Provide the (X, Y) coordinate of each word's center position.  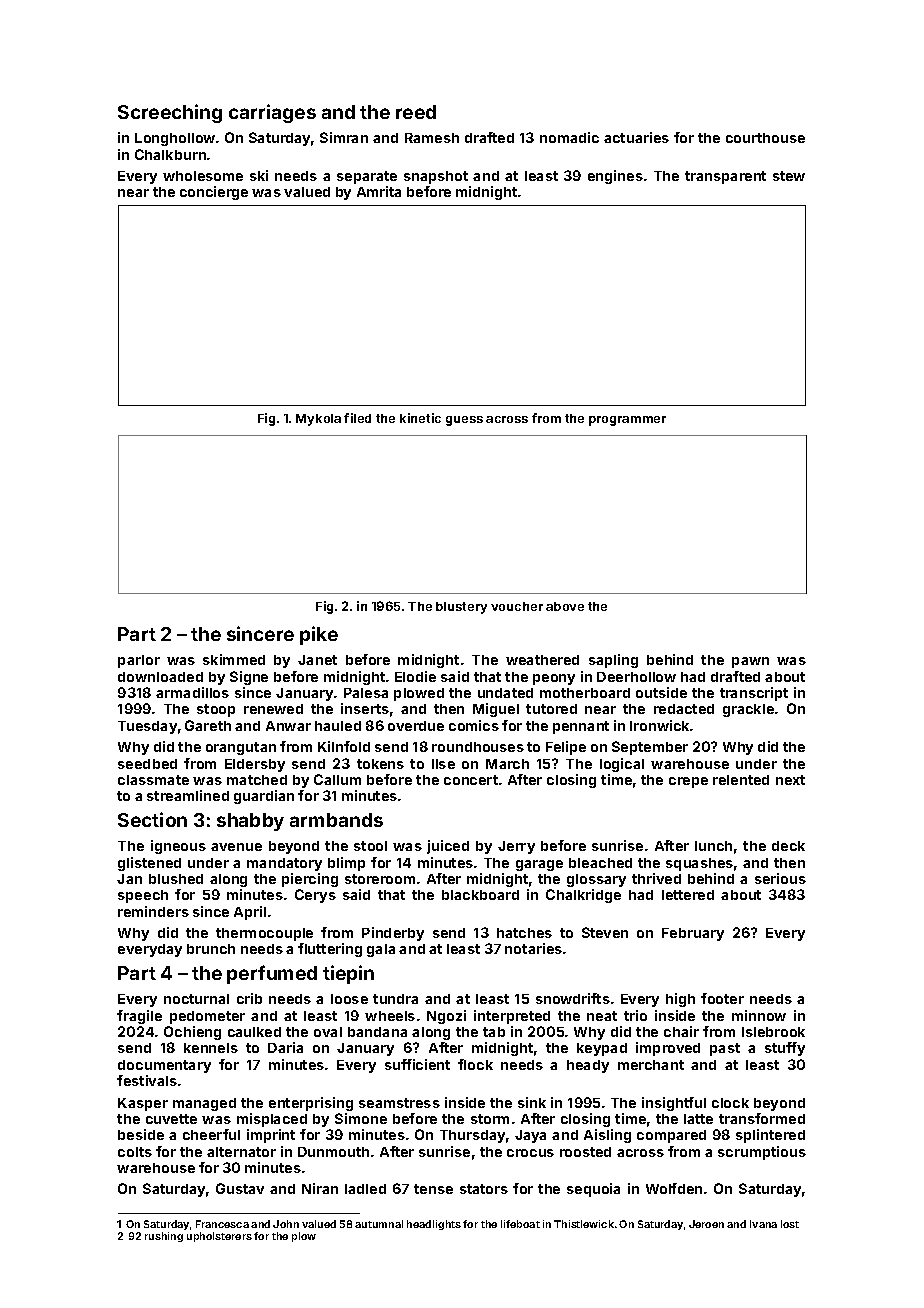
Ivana (763, 1224)
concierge (214, 193)
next (790, 780)
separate (367, 177)
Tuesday (147, 727)
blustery (461, 608)
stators (484, 1189)
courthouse (765, 138)
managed (204, 1104)
